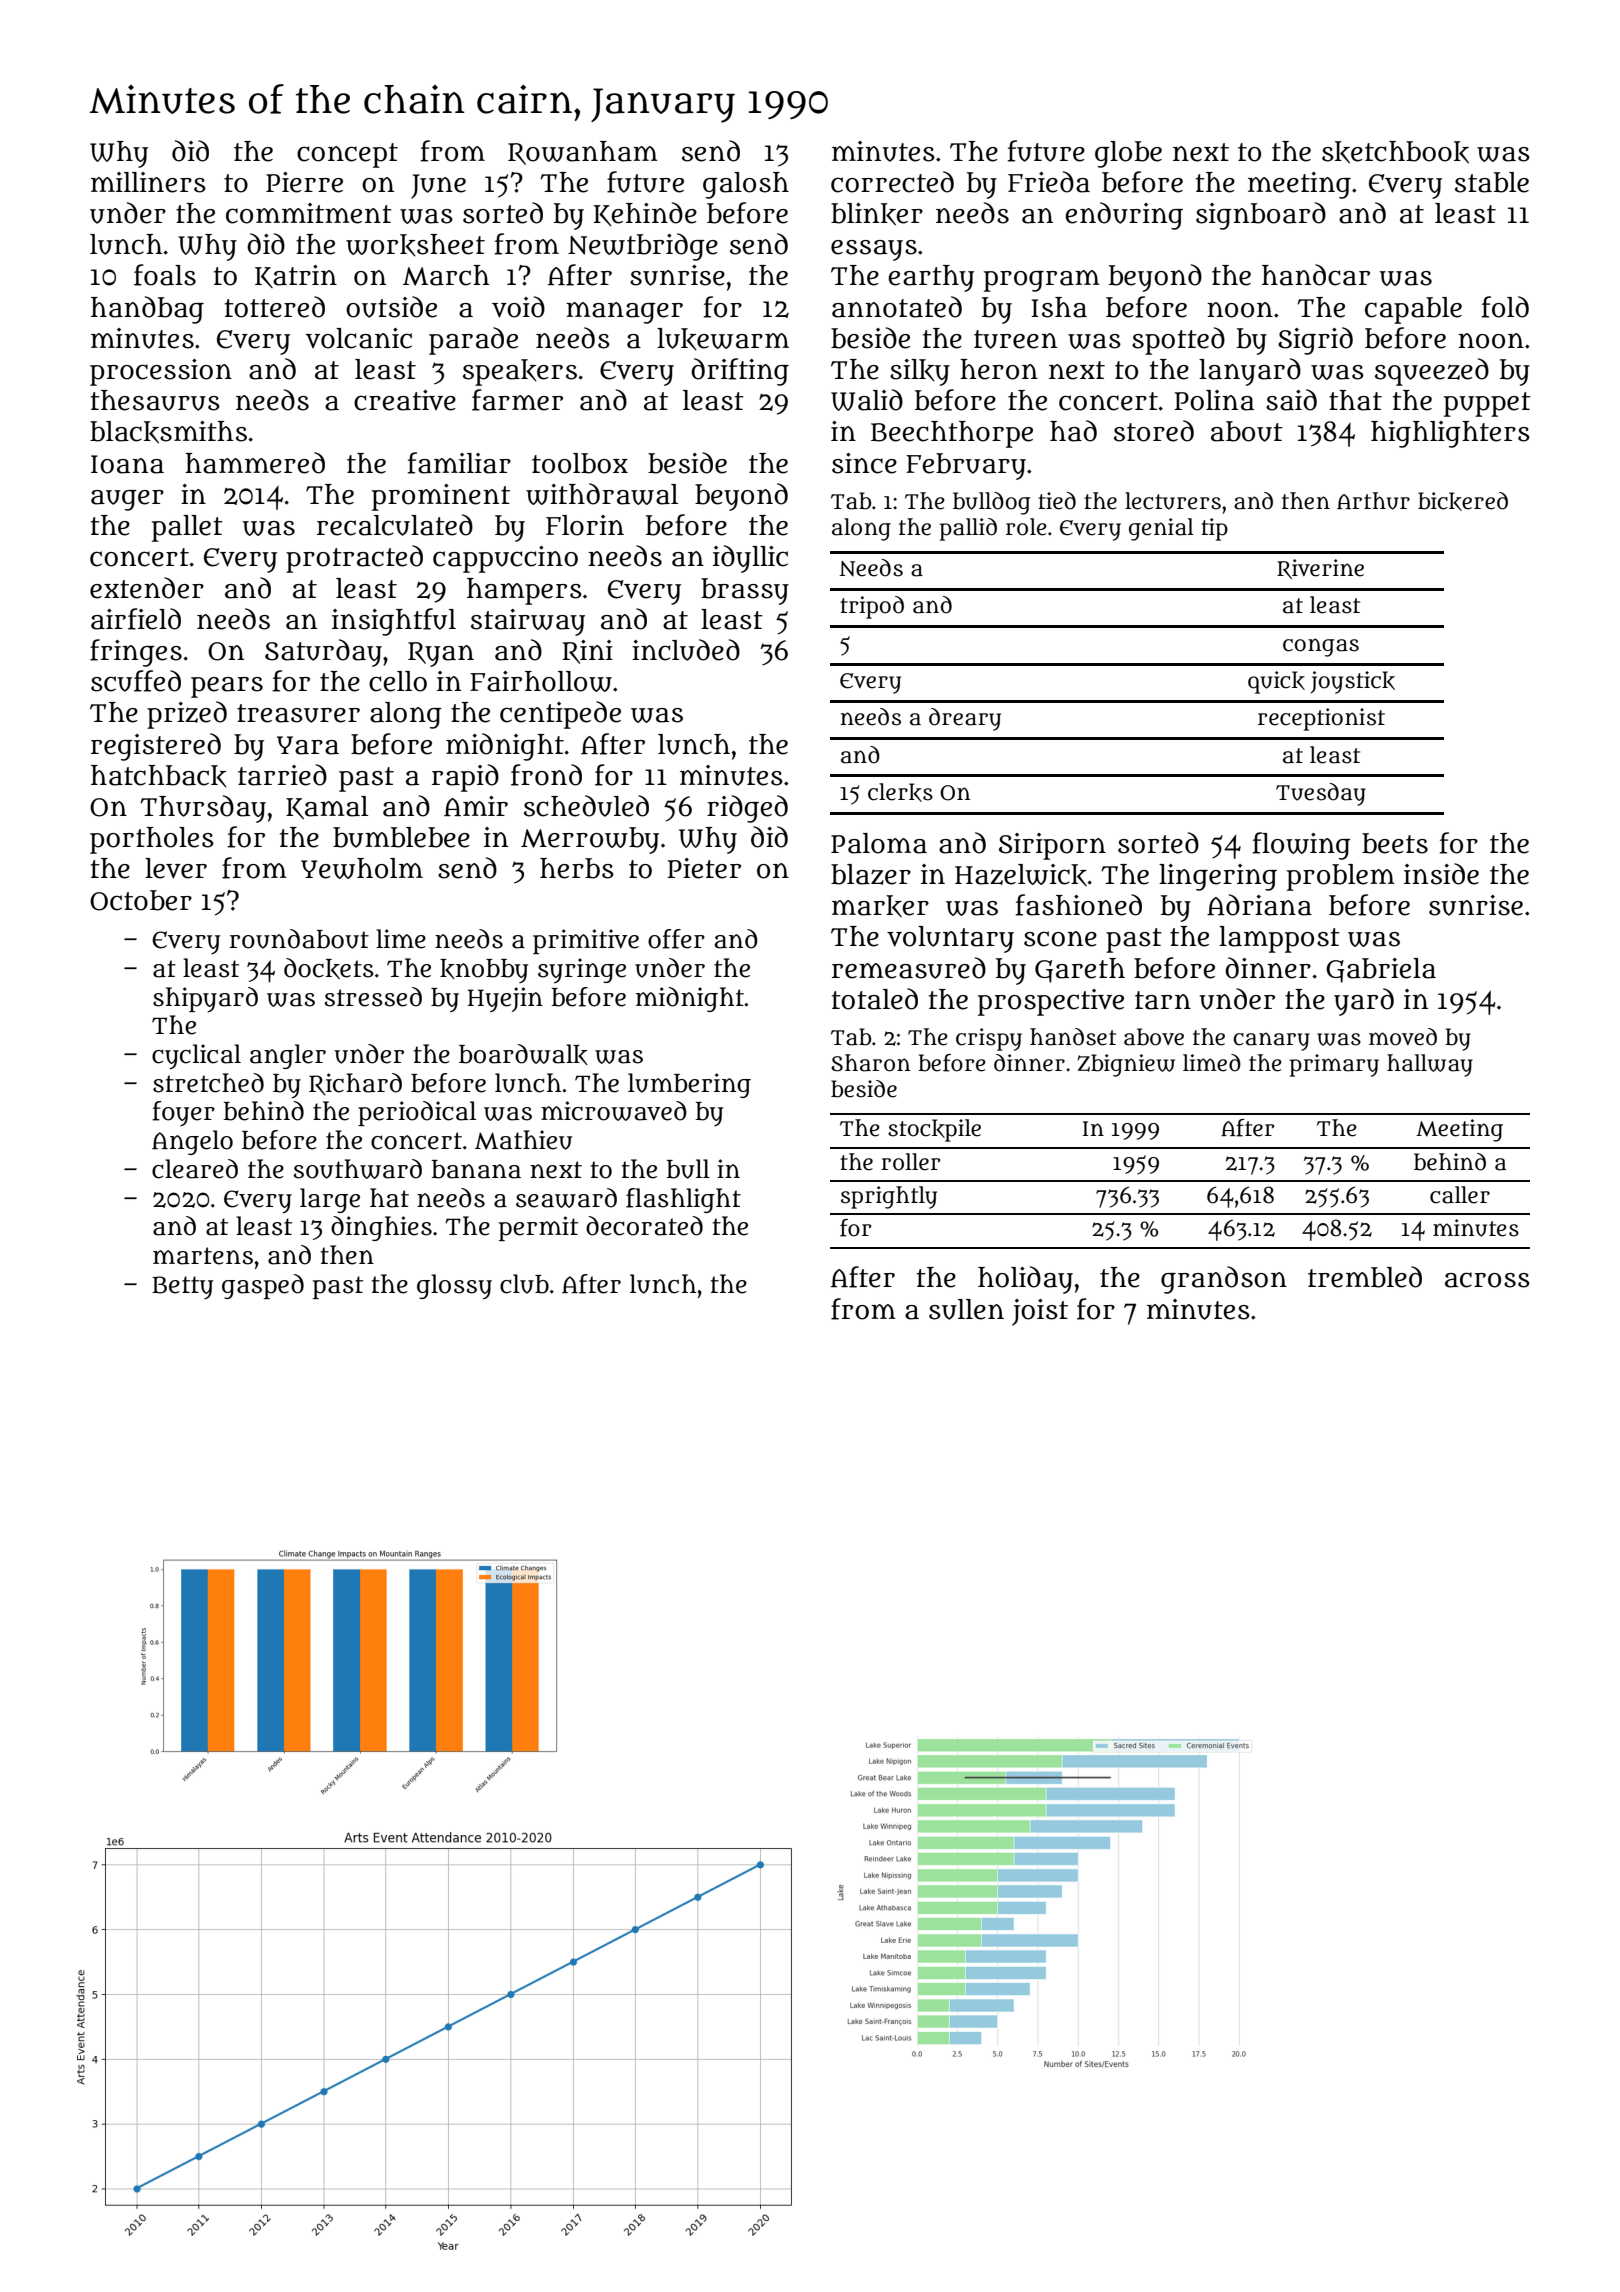  I want to click on crispy, so click(989, 1039).
